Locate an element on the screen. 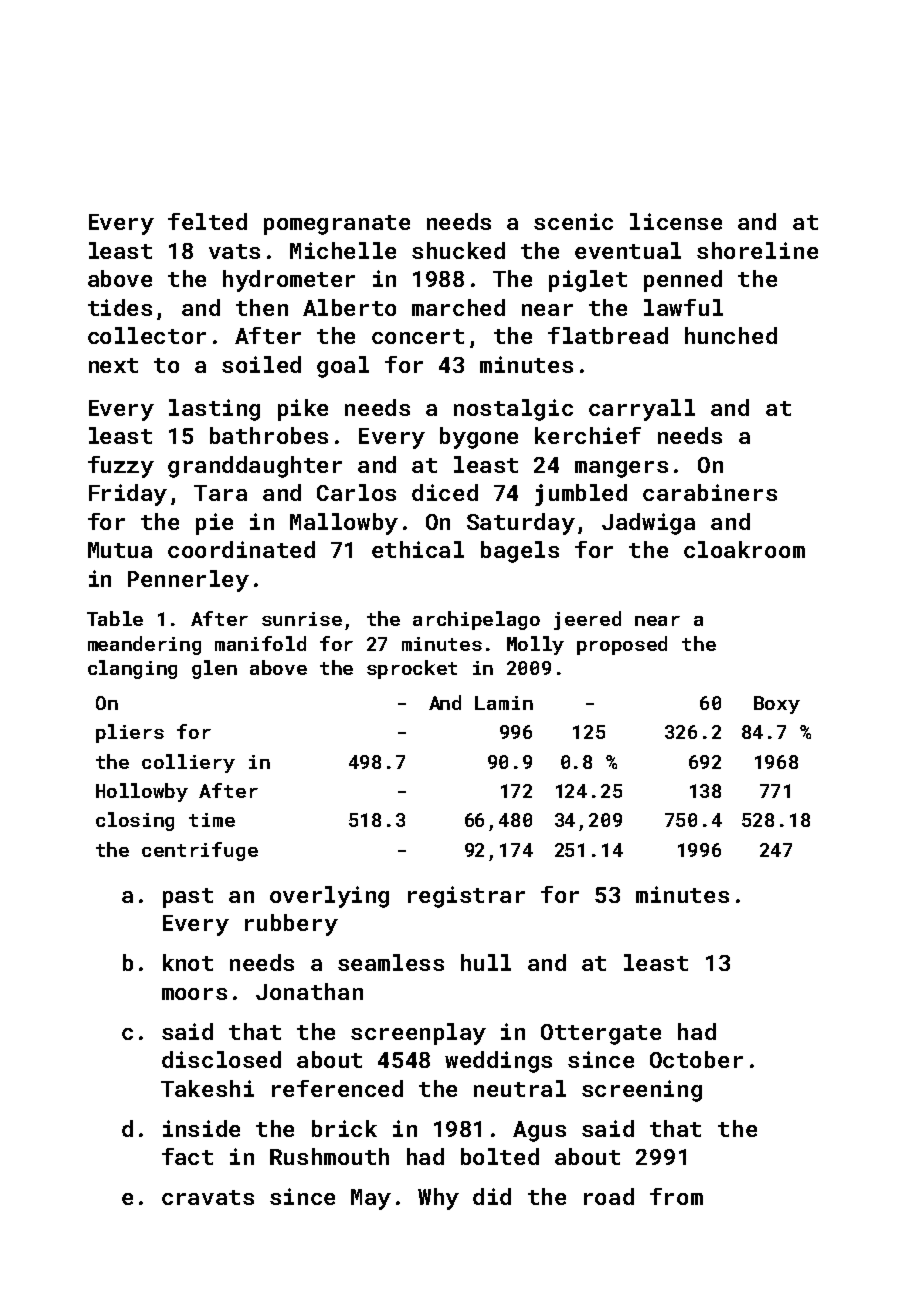  nostalgic is located at coordinates (513, 410).
